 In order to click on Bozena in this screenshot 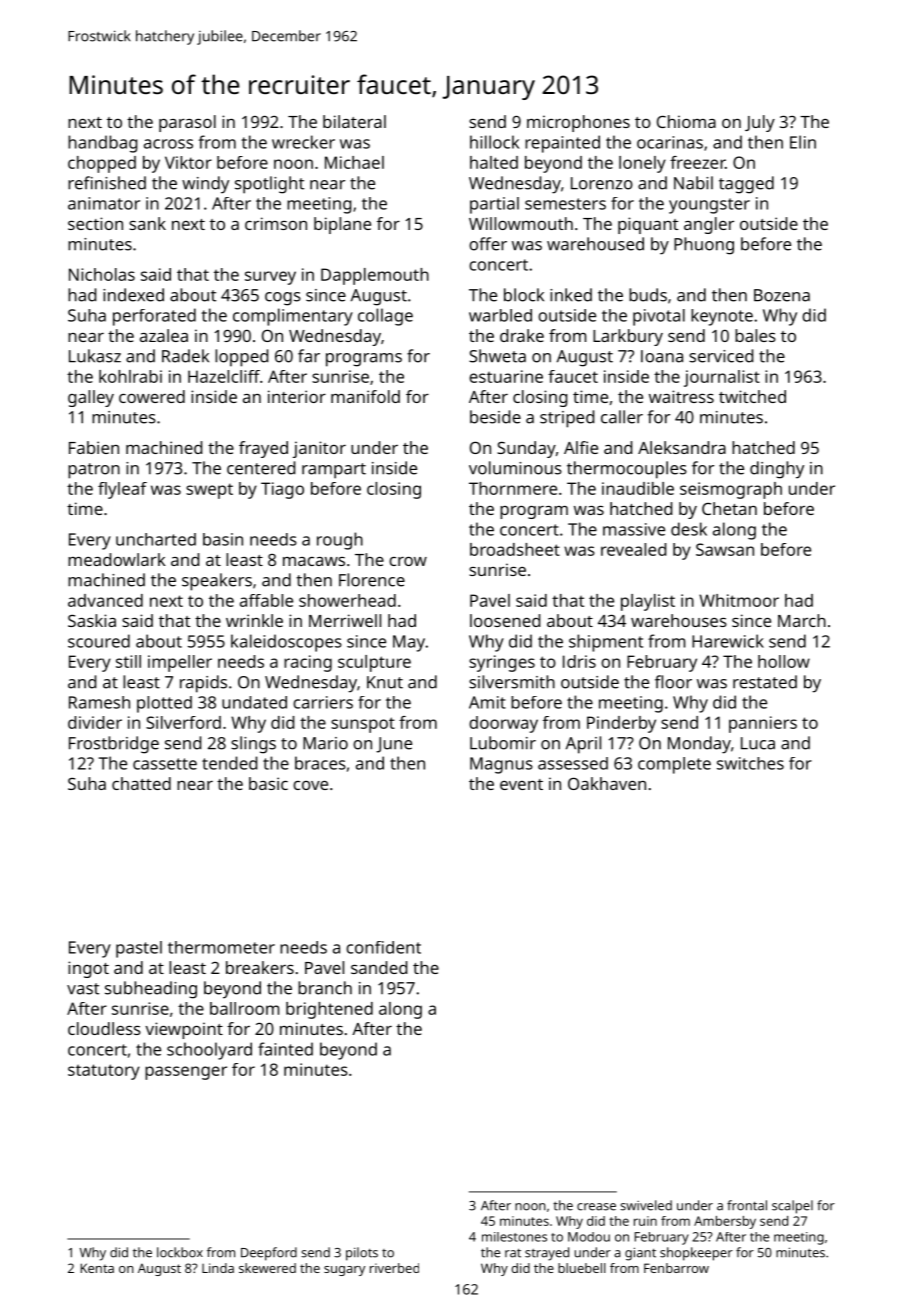, I will do `click(782, 295)`.
